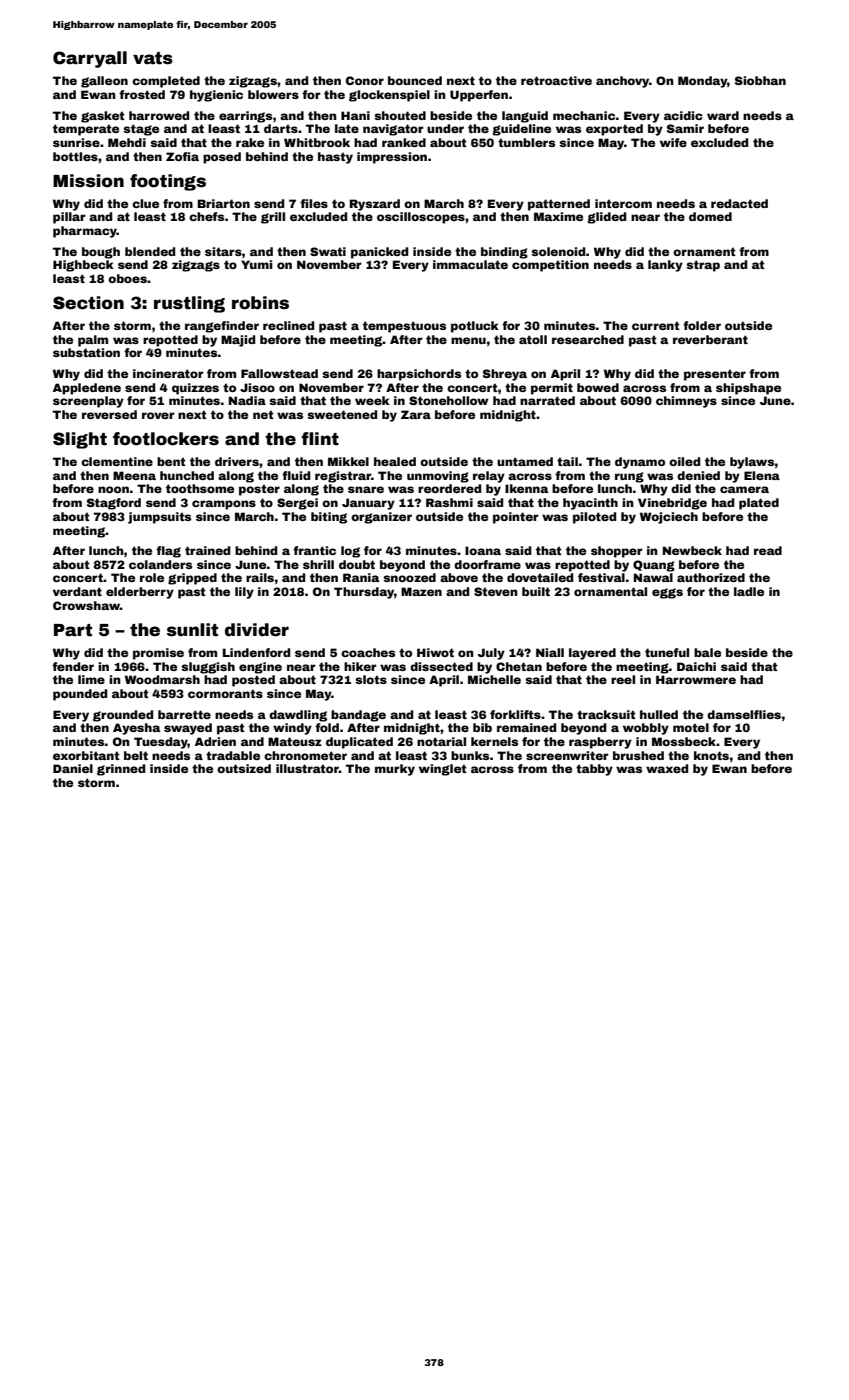  I want to click on Siobhan, so click(760, 80).
